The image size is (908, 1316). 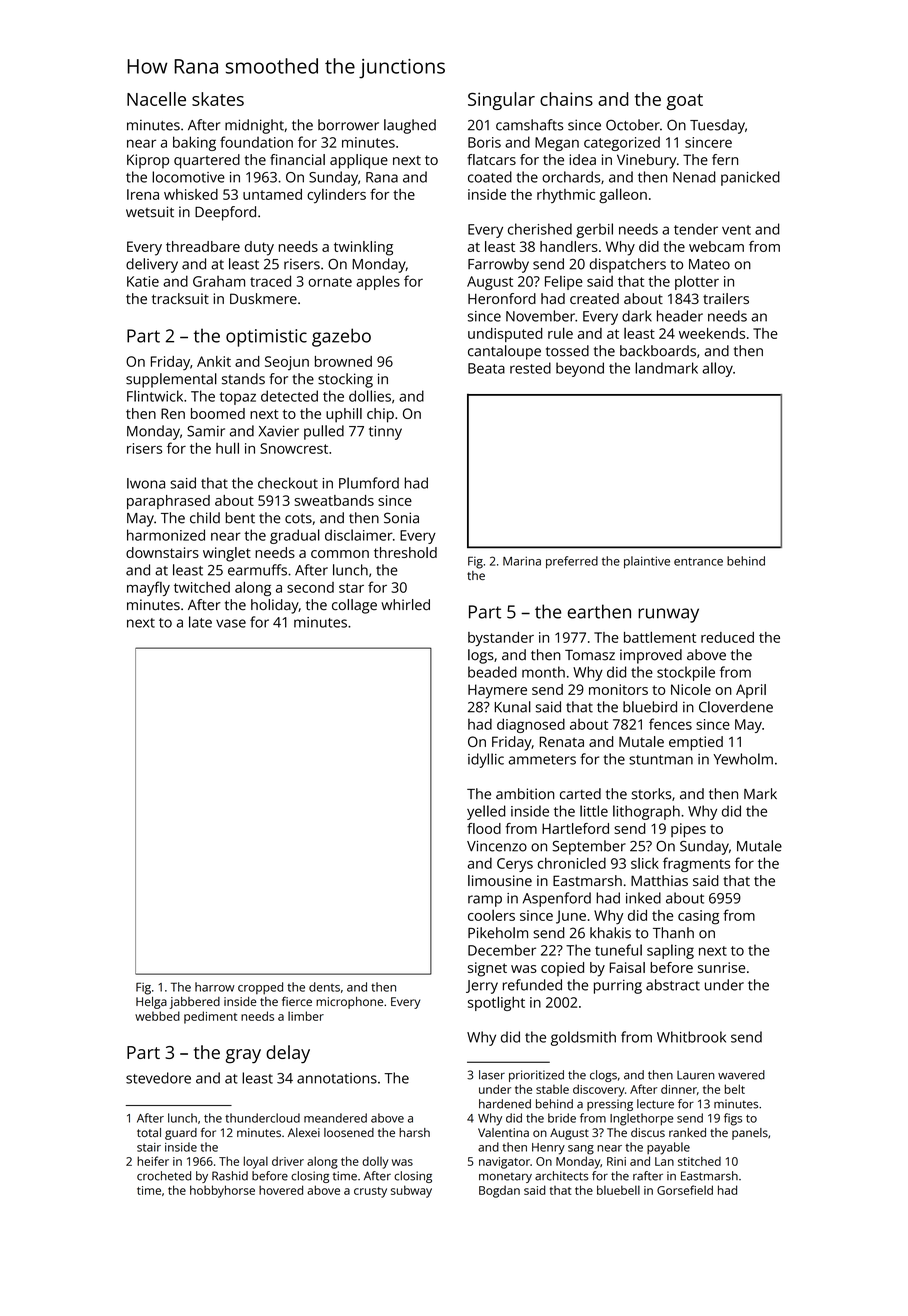 I want to click on panicked, so click(x=750, y=178).
